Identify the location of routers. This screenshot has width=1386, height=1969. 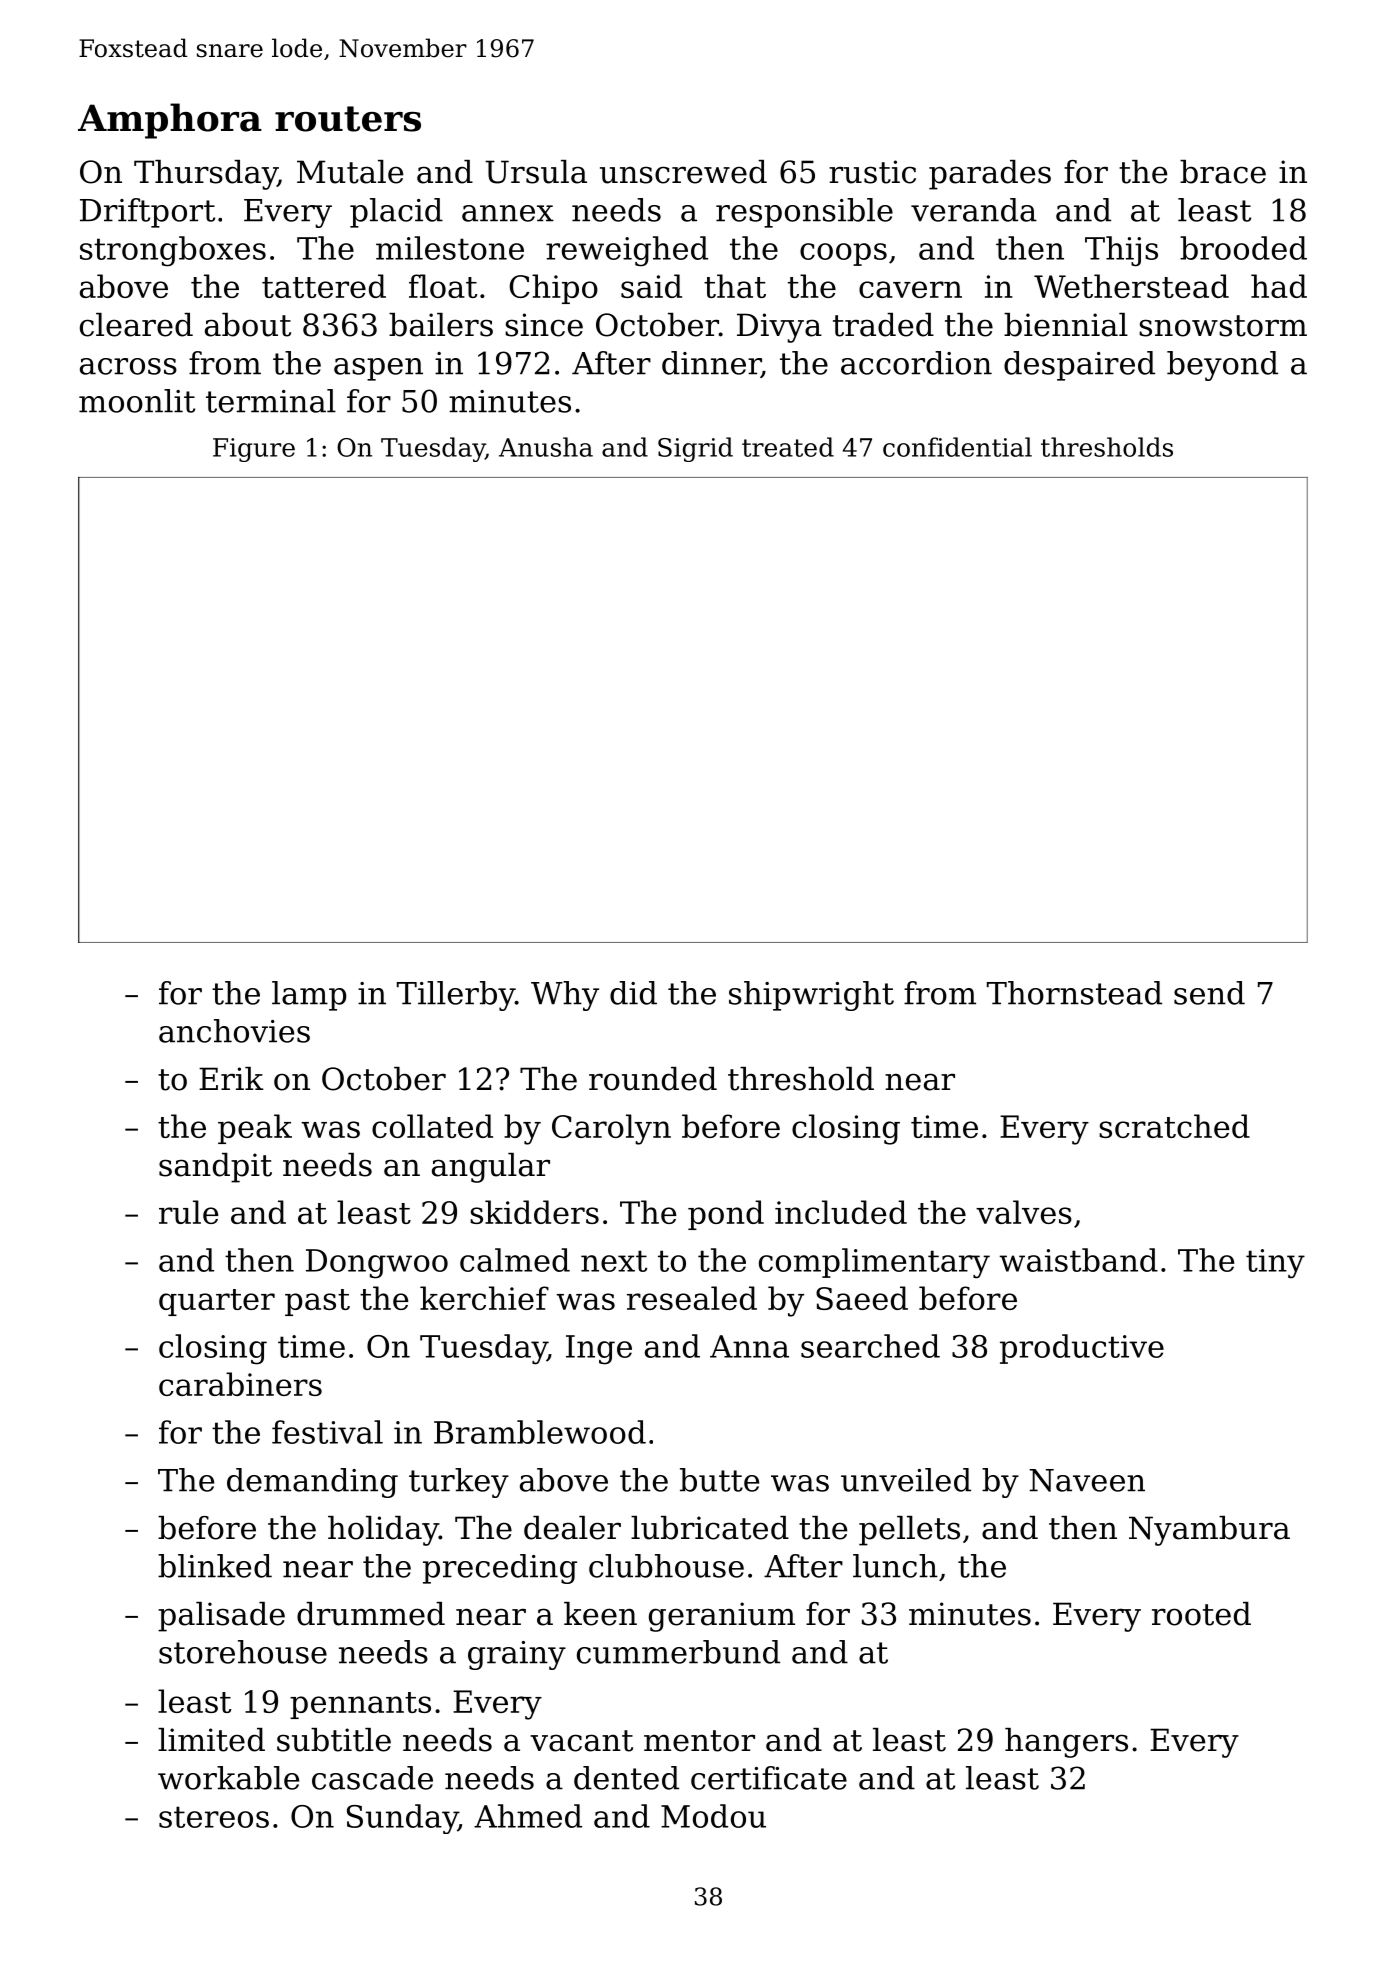
(348, 119).
